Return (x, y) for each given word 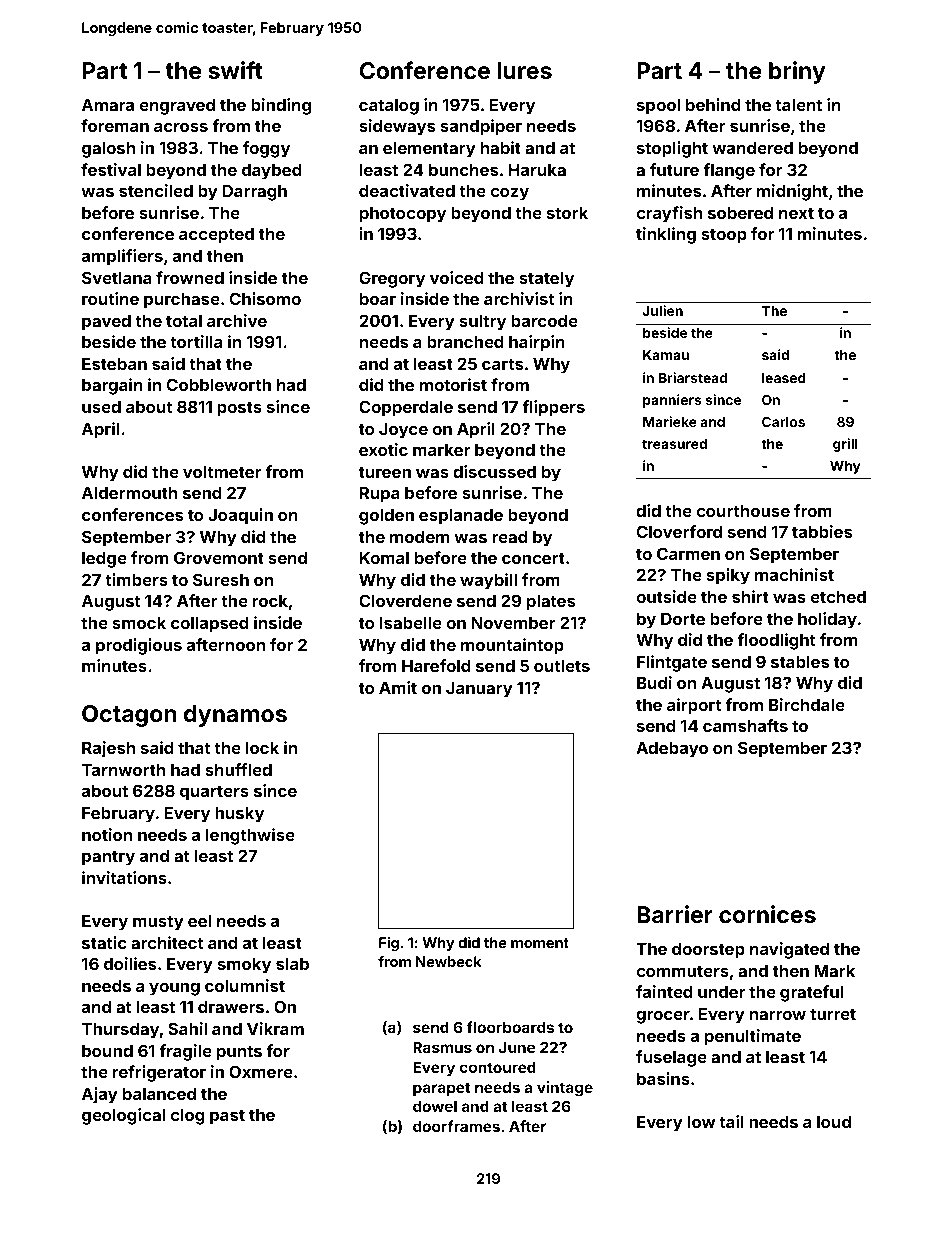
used (101, 407)
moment (540, 943)
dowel (435, 1106)
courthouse (743, 511)
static (104, 942)
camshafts (745, 725)
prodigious (139, 646)
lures (524, 70)
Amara (108, 105)
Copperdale (406, 408)
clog (187, 1117)
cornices (767, 914)
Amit (398, 687)
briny (797, 72)
